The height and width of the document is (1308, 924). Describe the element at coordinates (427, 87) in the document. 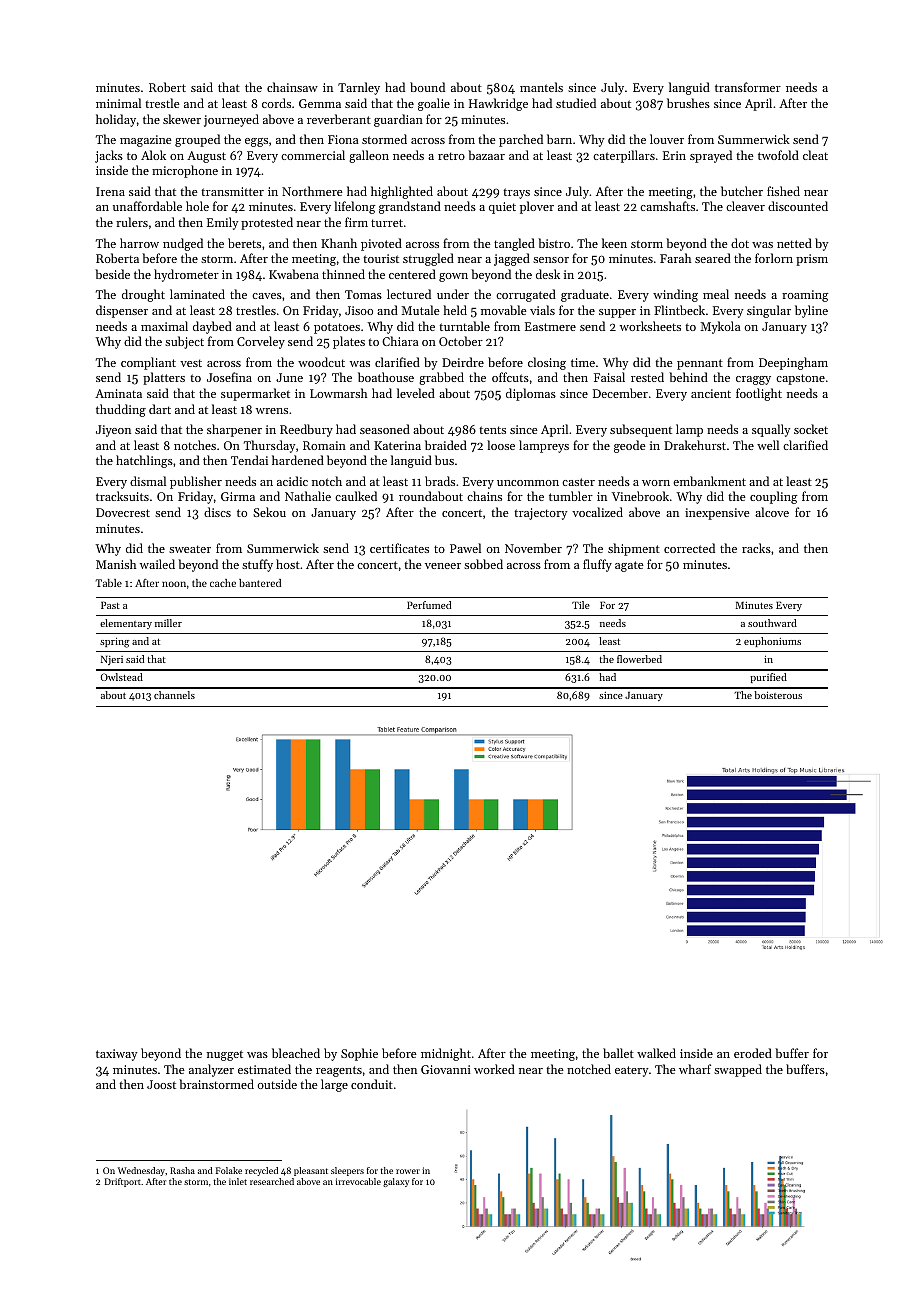

I see `bound` at that location.
